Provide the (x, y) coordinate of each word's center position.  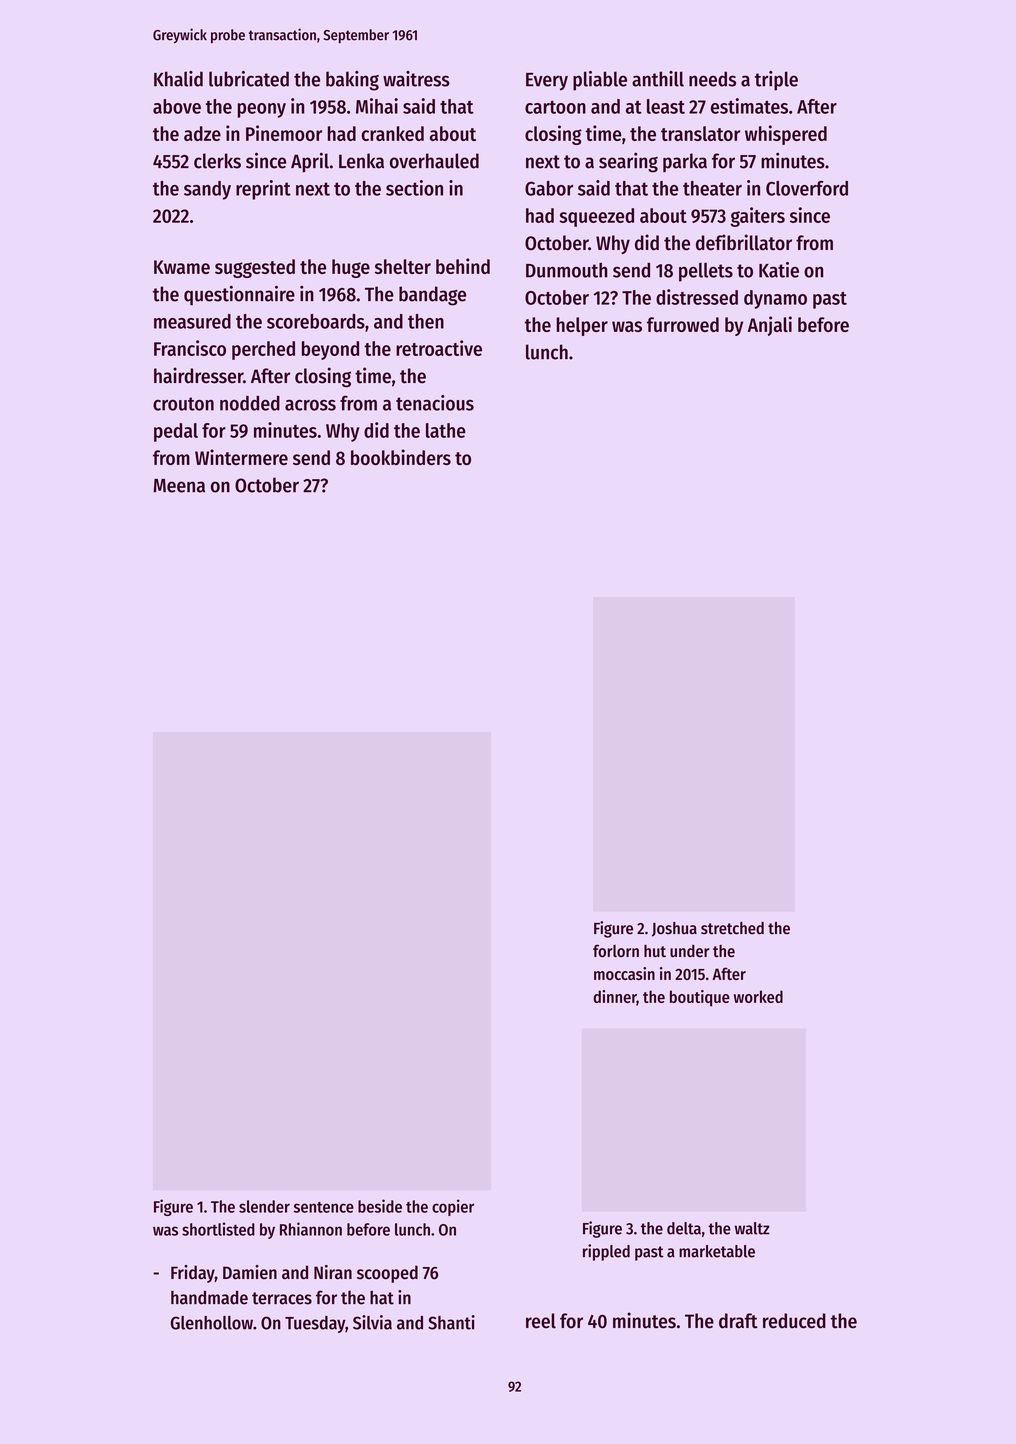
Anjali (770, 326)
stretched (732, 928)
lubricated (249, 79)
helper (582, 326)
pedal (176, 432)
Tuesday (315, 1324)
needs (712, 79)
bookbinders (401, 457)
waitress (416, 79)
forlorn (616, 951)
